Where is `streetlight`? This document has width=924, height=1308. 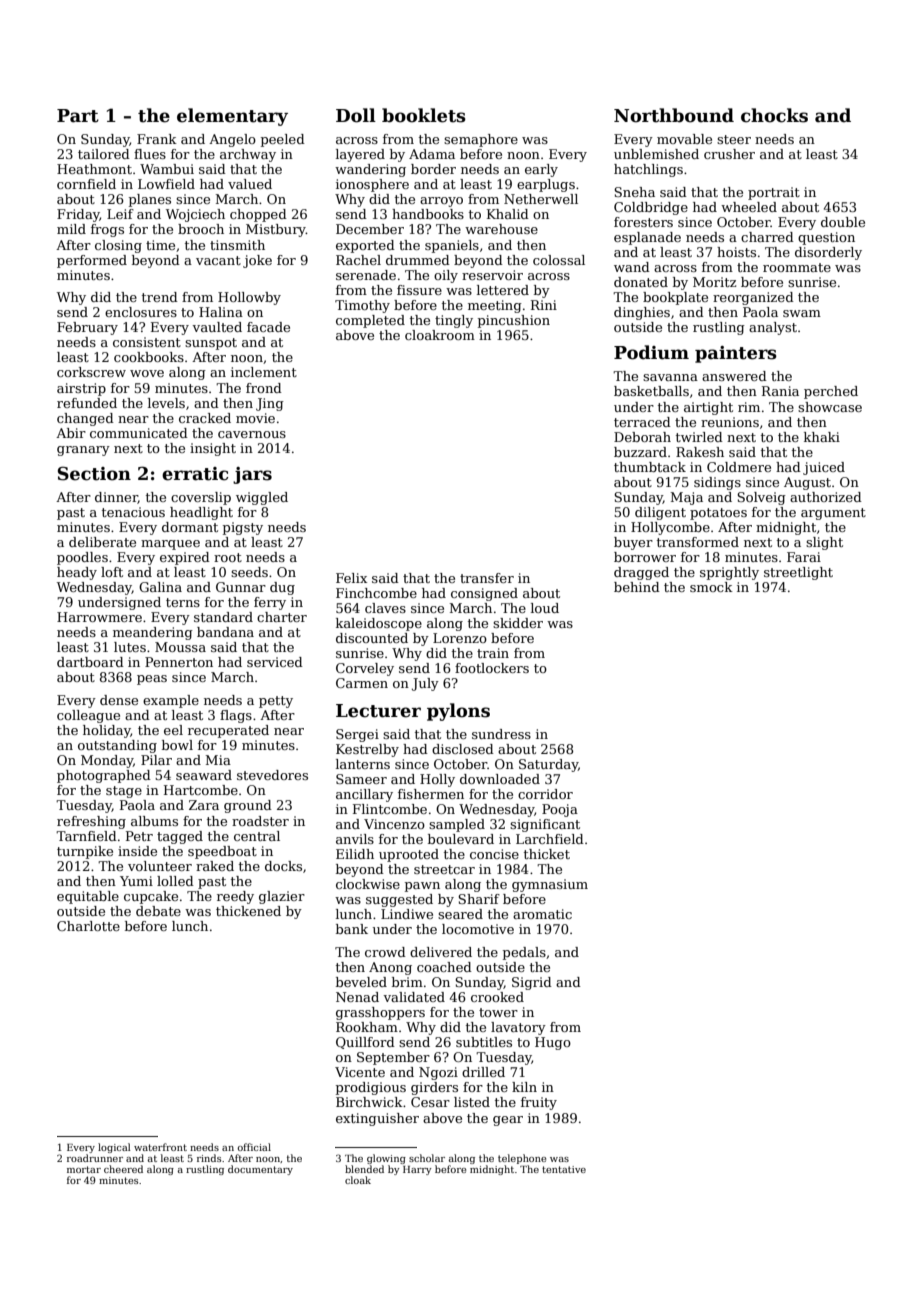 streetlight is located at coordinates (798, 573).
